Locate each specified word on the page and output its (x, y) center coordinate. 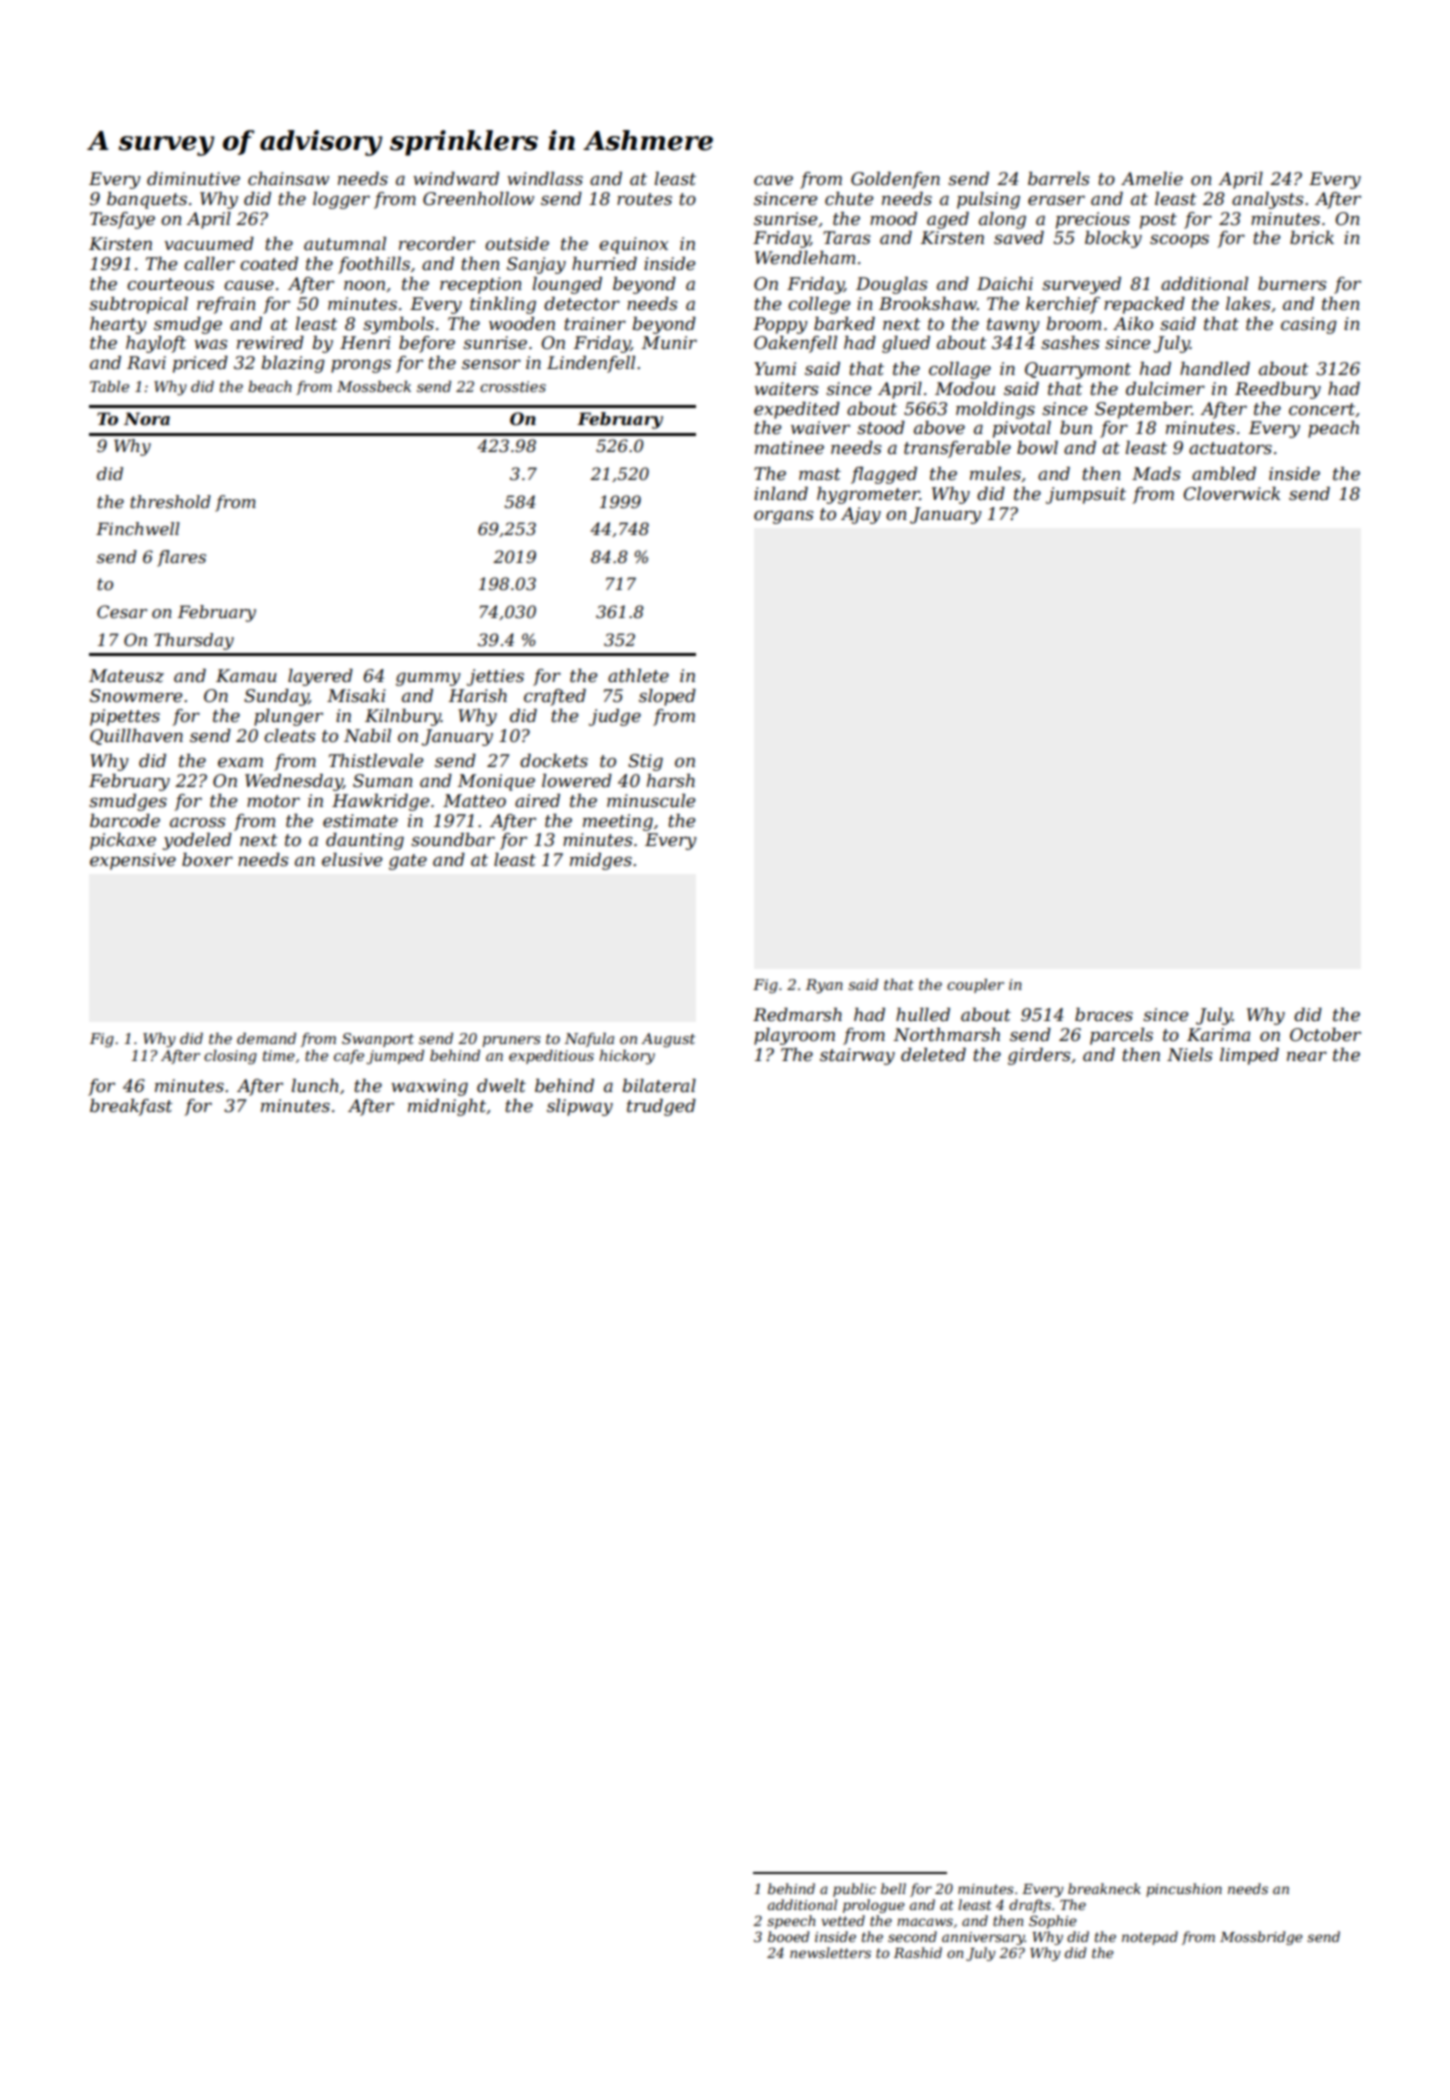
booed (788, 1936)
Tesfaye (122, 220)
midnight (447, 1107)
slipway (580, 1107)
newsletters (830, 1952)
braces (1104, 1015)
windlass (545, 178)
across (197, 822)
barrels (1058, 179)
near (1307, 1056)
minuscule (651, 801)
